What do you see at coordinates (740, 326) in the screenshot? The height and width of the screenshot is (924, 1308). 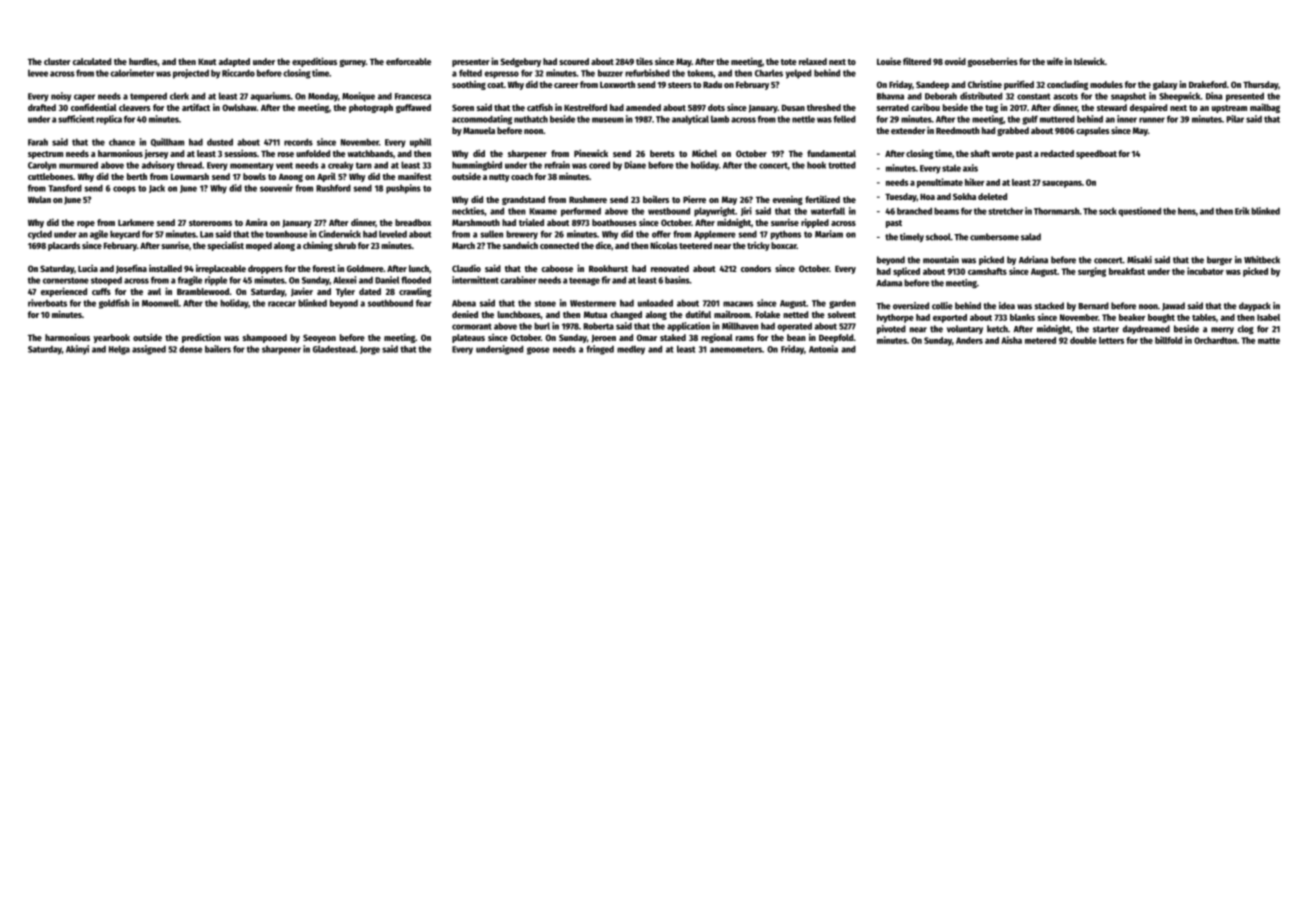 I see `Millhaven` at bounding box center [740, 326].
